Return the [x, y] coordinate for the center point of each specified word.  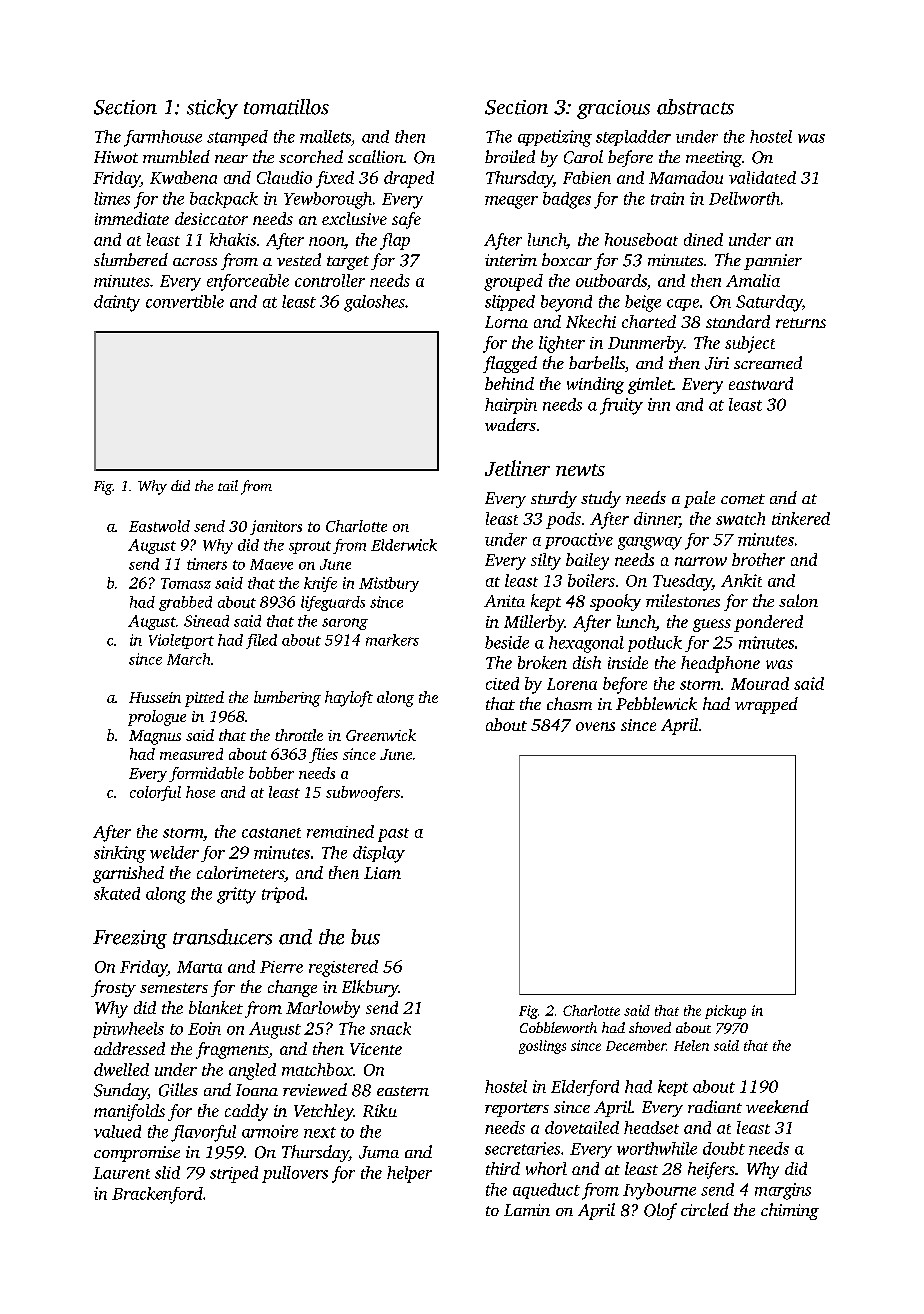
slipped [510, 303]
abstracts [695, 107]
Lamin [527, 1210]
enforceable [248, 282]
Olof [660, 1211]
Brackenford [157, 1195]
